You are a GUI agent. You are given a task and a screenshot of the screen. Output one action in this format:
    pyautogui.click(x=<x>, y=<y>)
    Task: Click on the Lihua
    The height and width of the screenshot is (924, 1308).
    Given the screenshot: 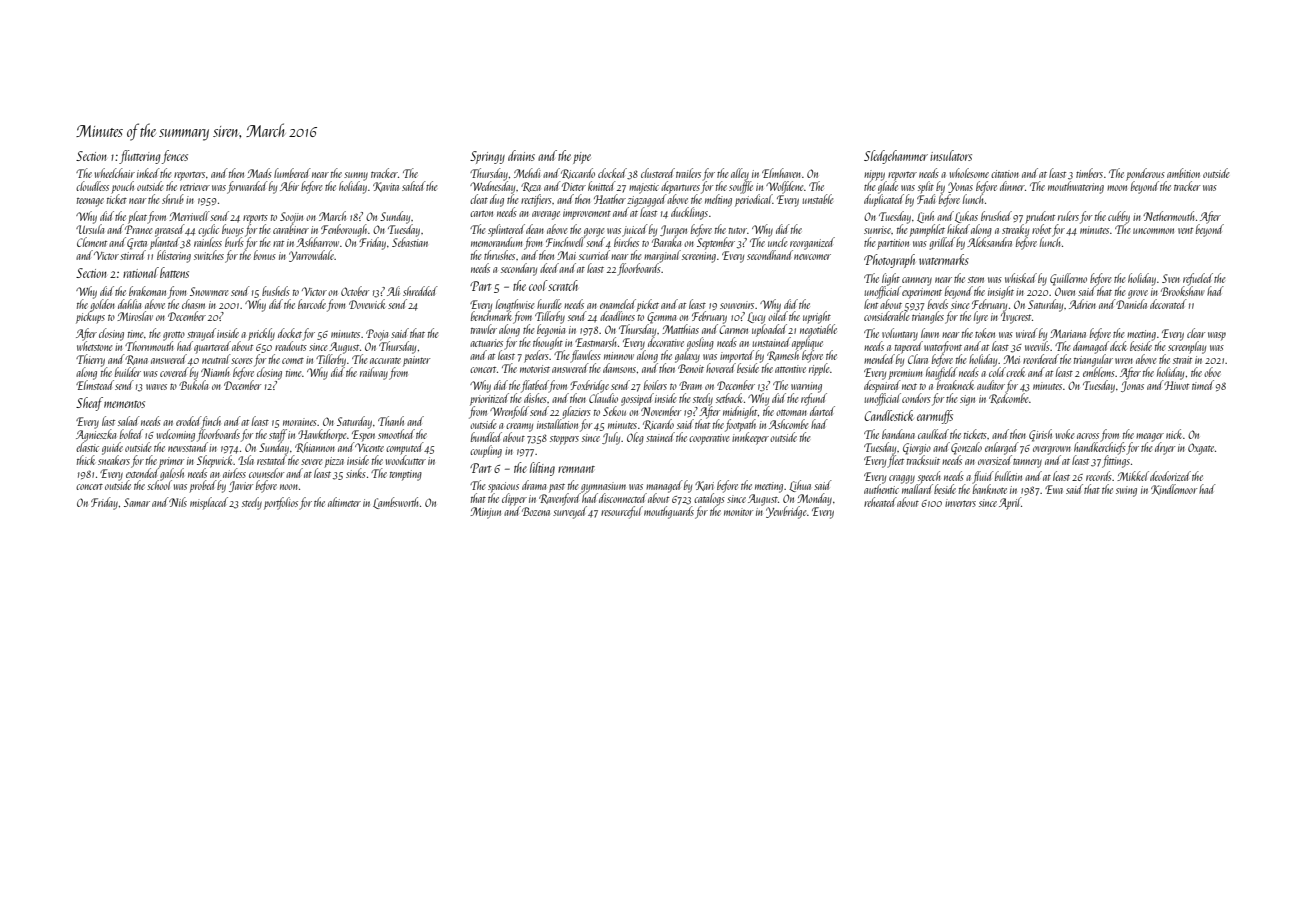 What is the action you would take?
    pyautogui.click(x=800, y=486)
